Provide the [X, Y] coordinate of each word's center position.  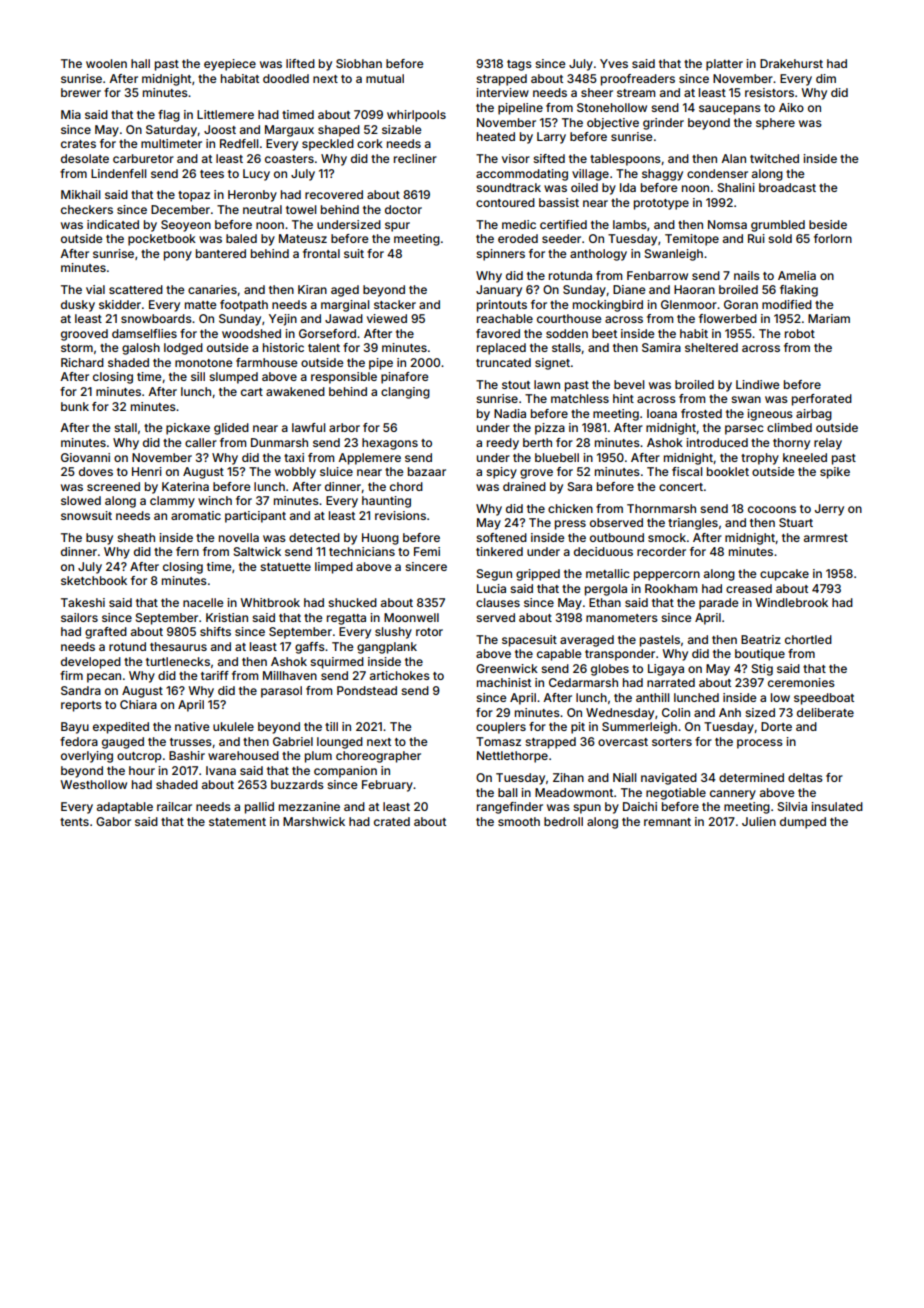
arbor [344, 427]
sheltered [711, 347]
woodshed [251, 333]
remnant [667, 822]
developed [91, 663]
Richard [82, 362]
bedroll [563, 821]
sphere [775, 124]
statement [237, 822]
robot [800, 333]
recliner [415, 158]
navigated [669, 779]
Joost [220, 129]
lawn [547, 384]
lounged [340, 743]
